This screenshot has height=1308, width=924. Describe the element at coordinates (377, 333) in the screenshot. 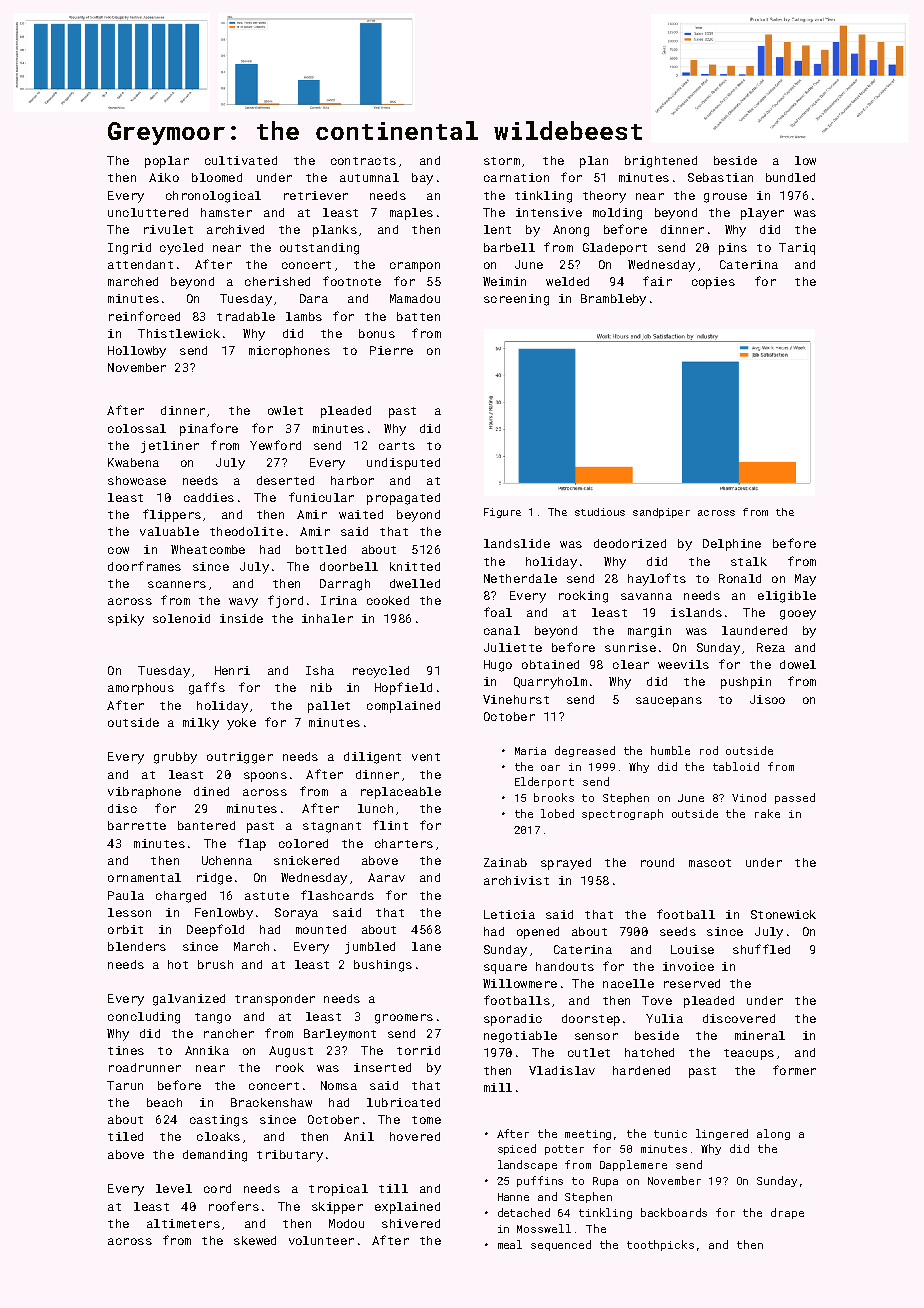

I see `bonus` at that location.
